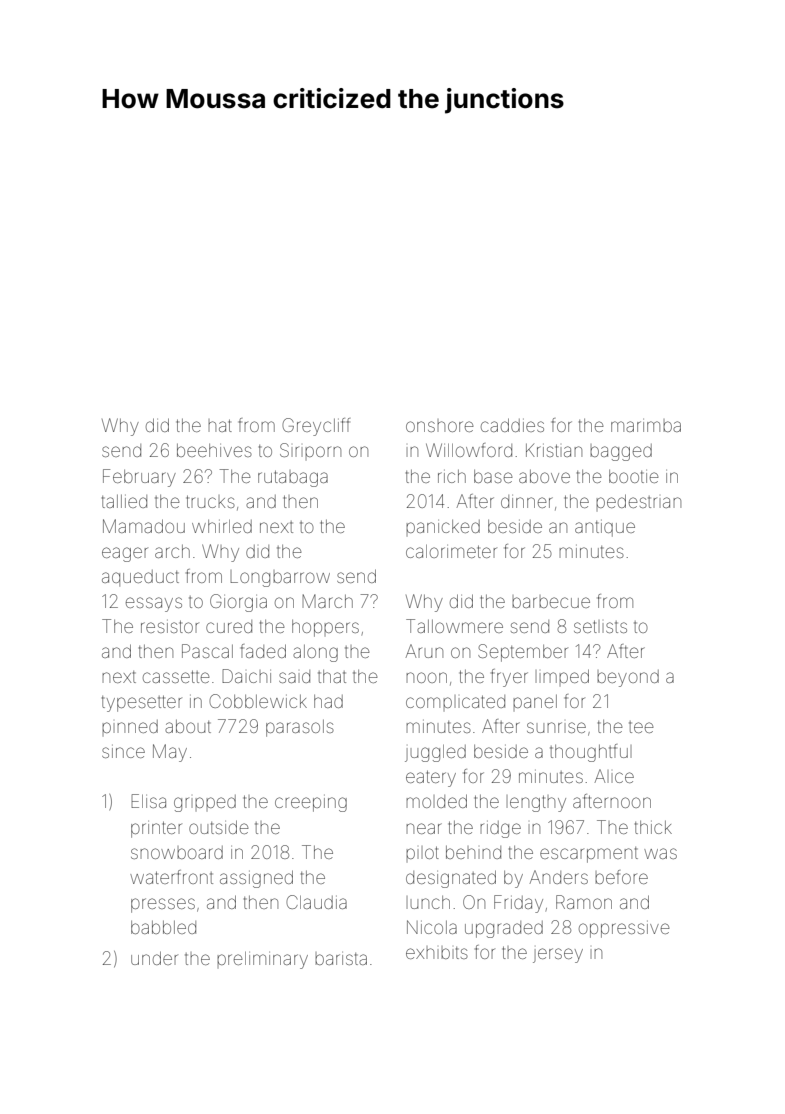  I want to click on under, so click(154, 958).
